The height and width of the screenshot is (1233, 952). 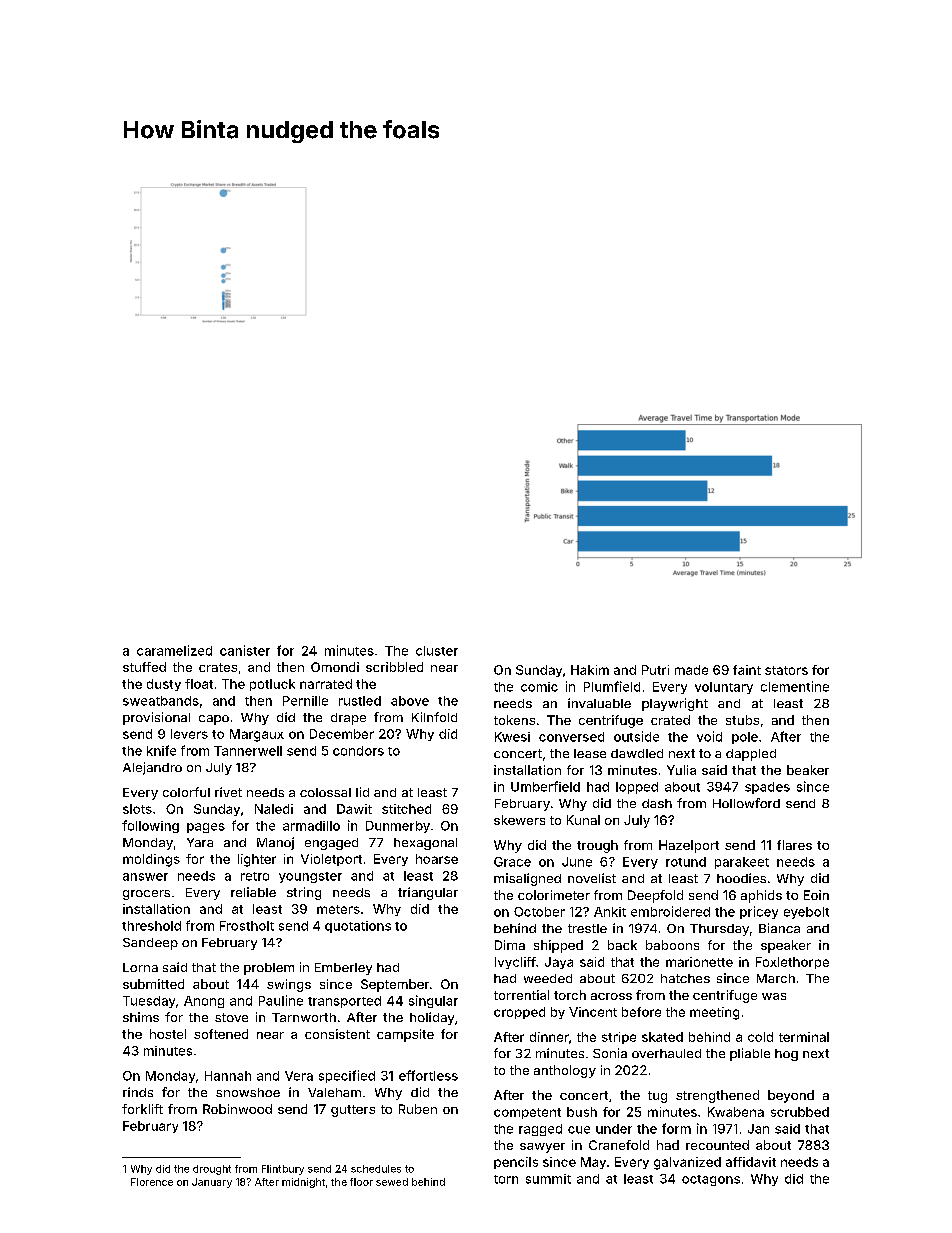 What do you see at coordinates (146, 895) in the screenshot?
I see `grocers` at bounding box center [146, 895].
